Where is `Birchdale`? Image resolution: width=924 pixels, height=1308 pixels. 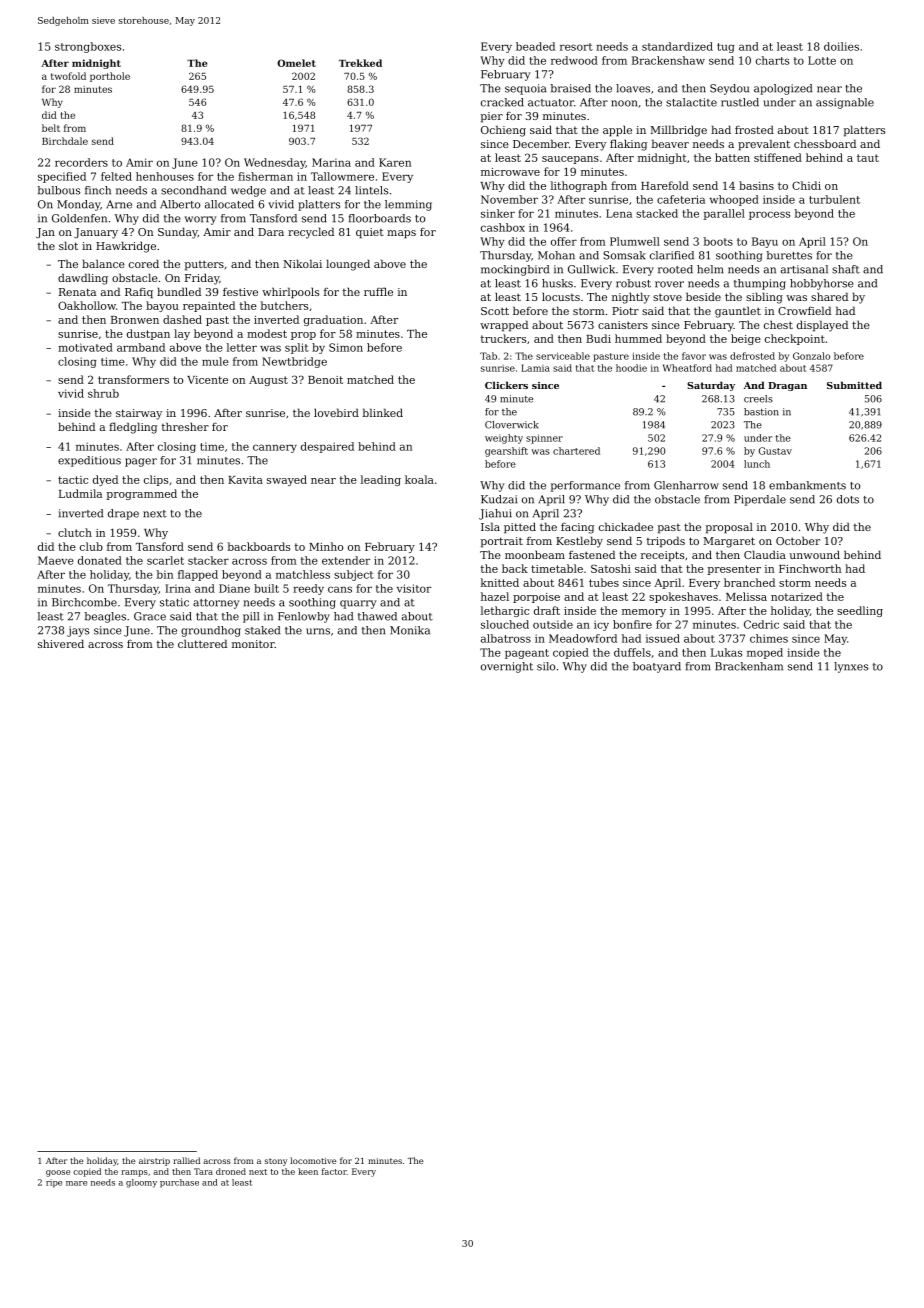
Birchdale is located at coordinates (65, 141).
